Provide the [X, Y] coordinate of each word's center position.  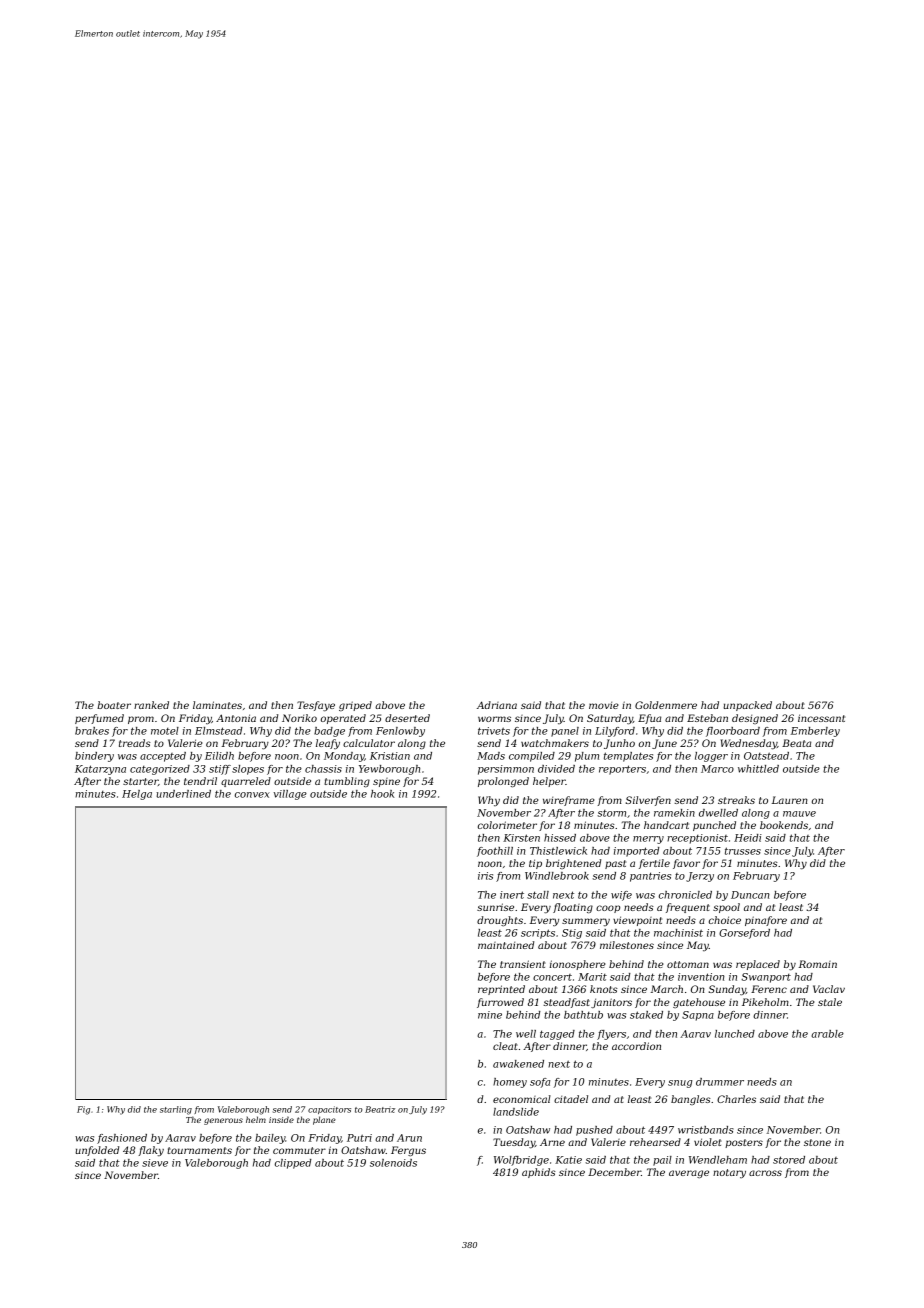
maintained [506, 945]
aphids [539, 1173]
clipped [293, 1164]
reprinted [501, 990]
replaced [758, 965]
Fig [83, 1110]
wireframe [569, 801]
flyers [611, 1035]
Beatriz [380, 1109]
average [689, 1174]
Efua [649, 719]
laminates [217, 705]
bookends [784, 825]
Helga [137, 795]
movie [604, 705]
